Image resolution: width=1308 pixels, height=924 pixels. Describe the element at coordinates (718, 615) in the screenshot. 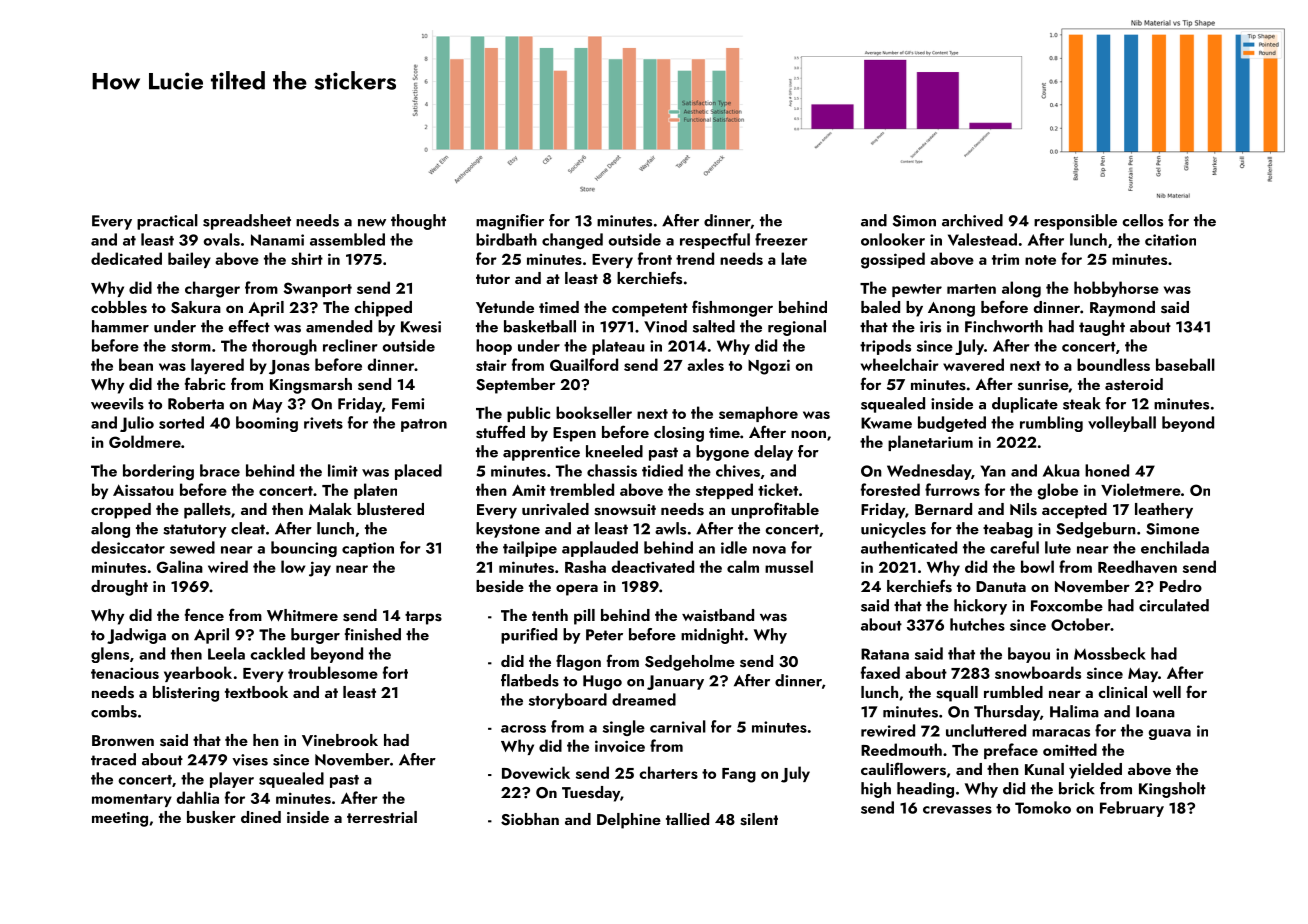

I see `waistband` at that location.
